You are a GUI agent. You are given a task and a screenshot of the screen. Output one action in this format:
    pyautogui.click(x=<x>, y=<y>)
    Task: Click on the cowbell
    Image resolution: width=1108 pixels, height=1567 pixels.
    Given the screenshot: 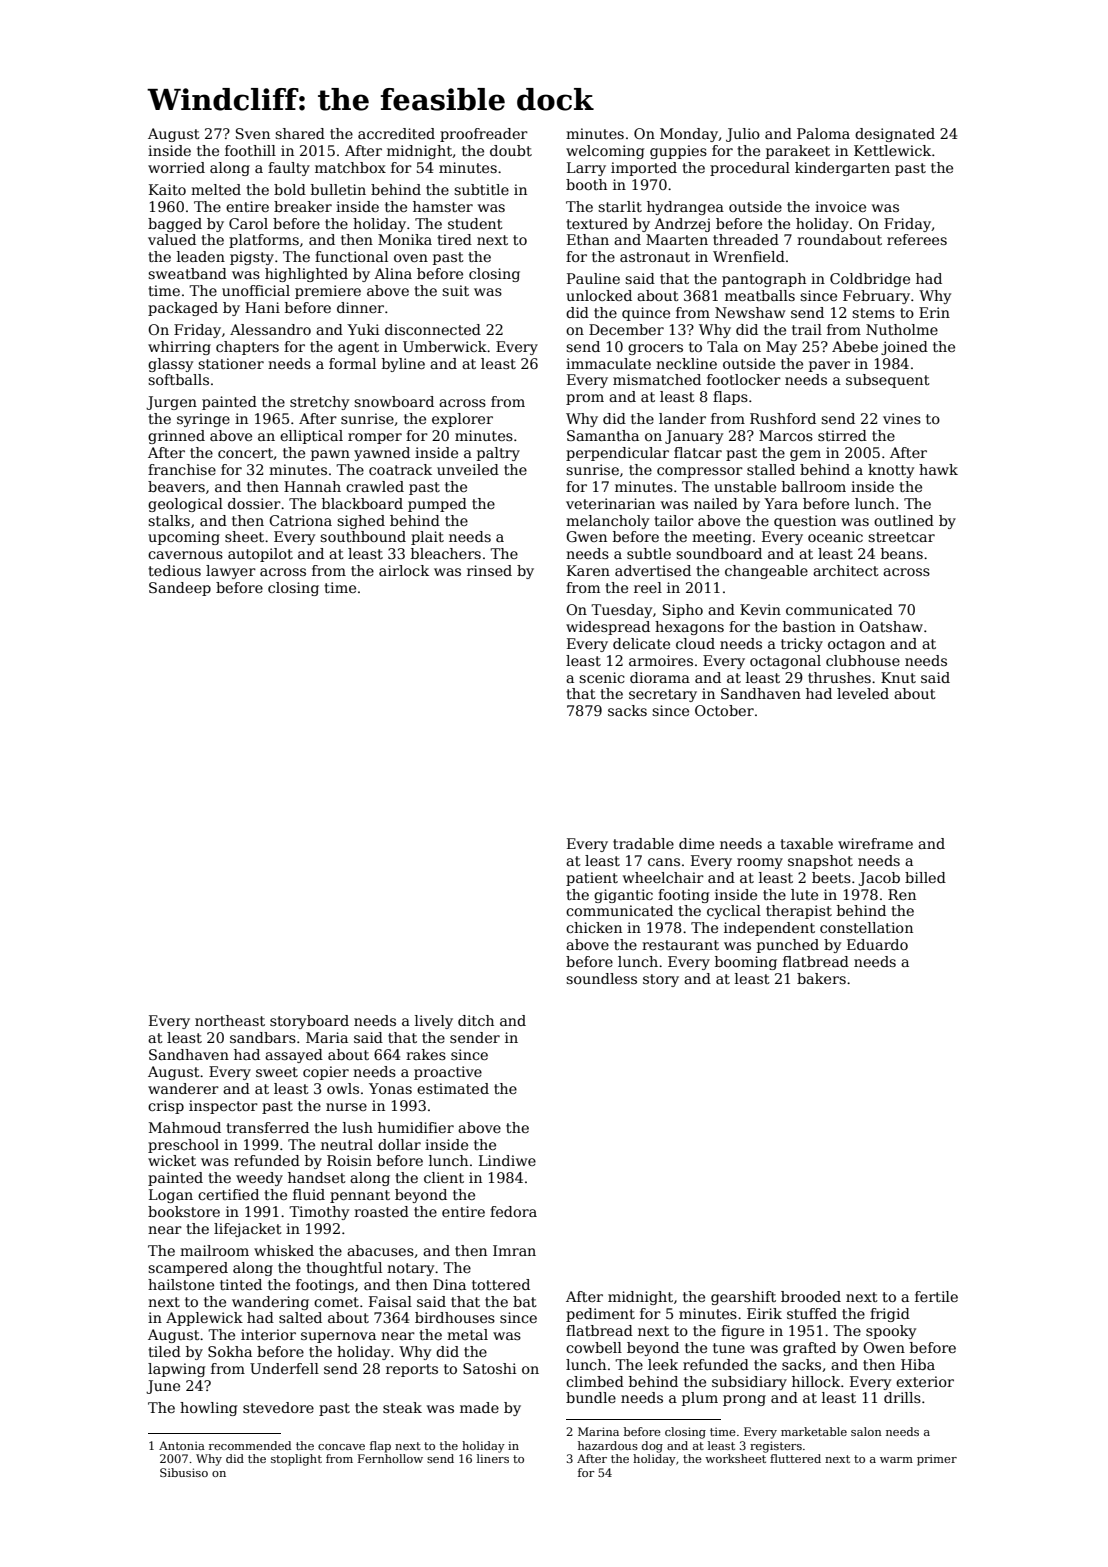 What is the action you would take?
    pyautogui.click(x=594, y=1347)
